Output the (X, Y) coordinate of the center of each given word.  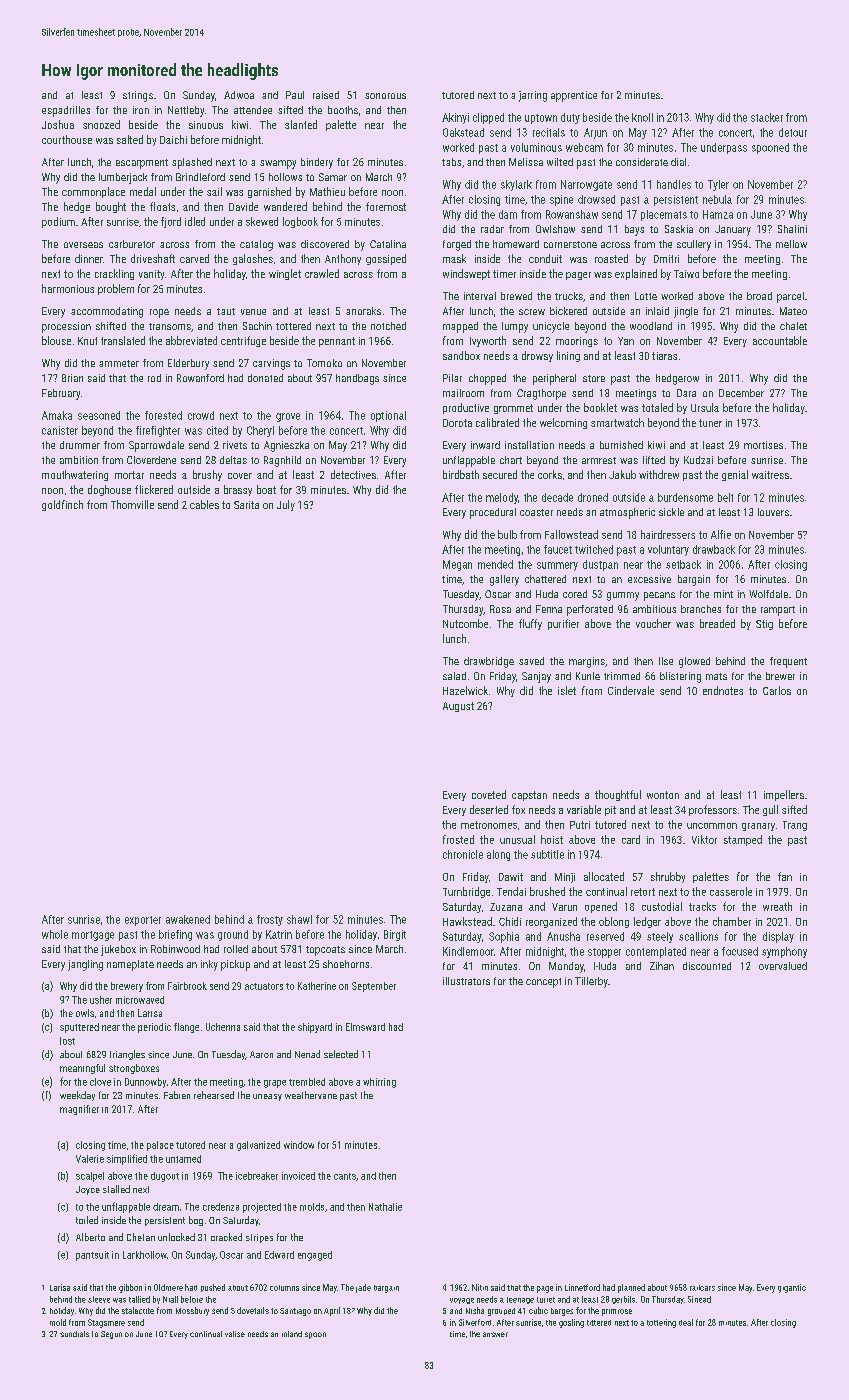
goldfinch (62, 505)
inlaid (657, 311)
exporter (143, 921)
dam (508, 214)
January (733, 230)
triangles (127, 1055)
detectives (353, 474)
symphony (784, 952)
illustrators (466, 981)
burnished (621, 445)
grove (288, 417)
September (374, 987)
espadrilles (66, 111)
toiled (87, 1220)
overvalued (783, 966)
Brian (72, 378)
